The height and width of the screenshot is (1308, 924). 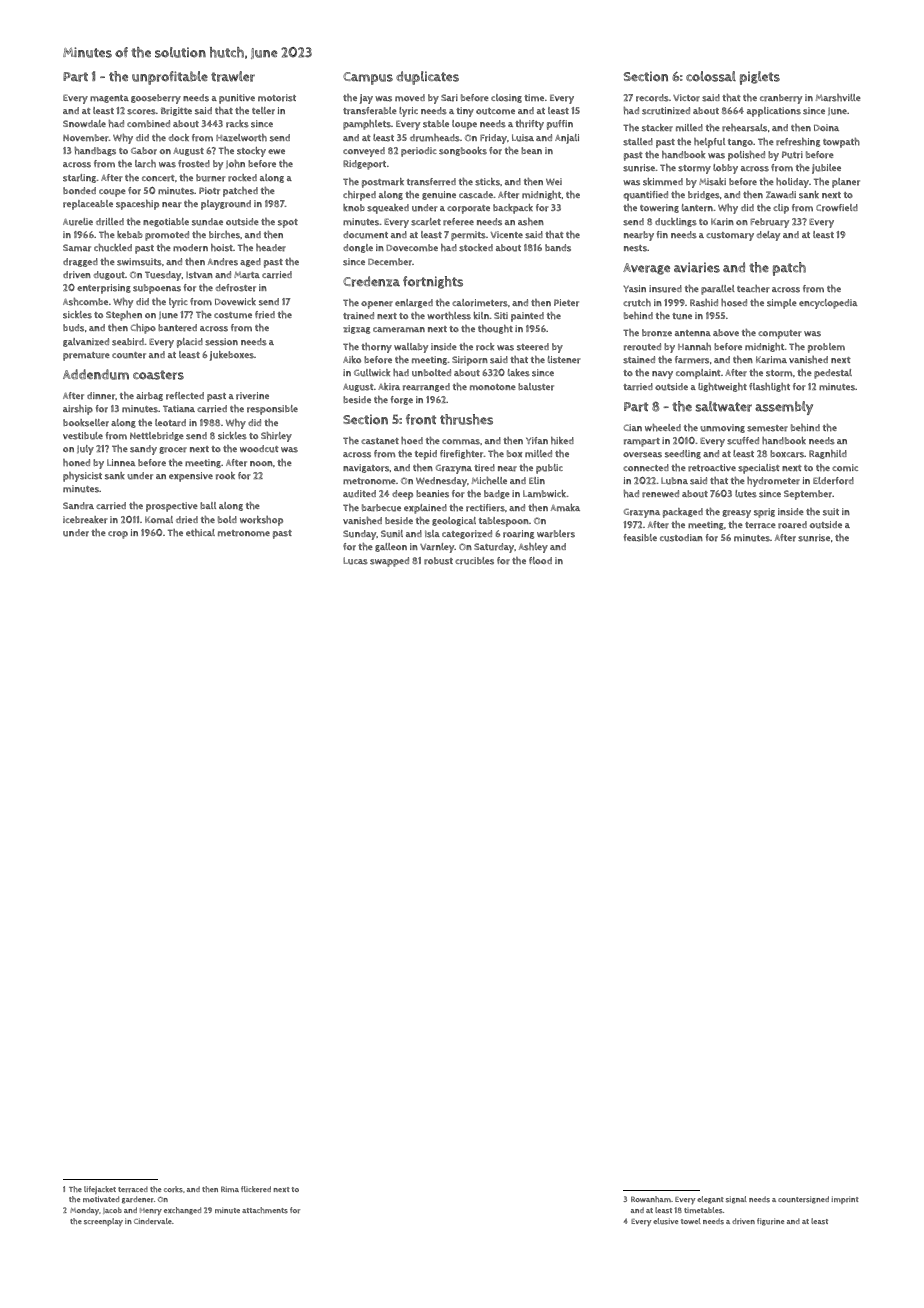 What do you see at coordinates (144, 151) in the screenshot?
I see `Gabor` at bounding box center [144, 151].
